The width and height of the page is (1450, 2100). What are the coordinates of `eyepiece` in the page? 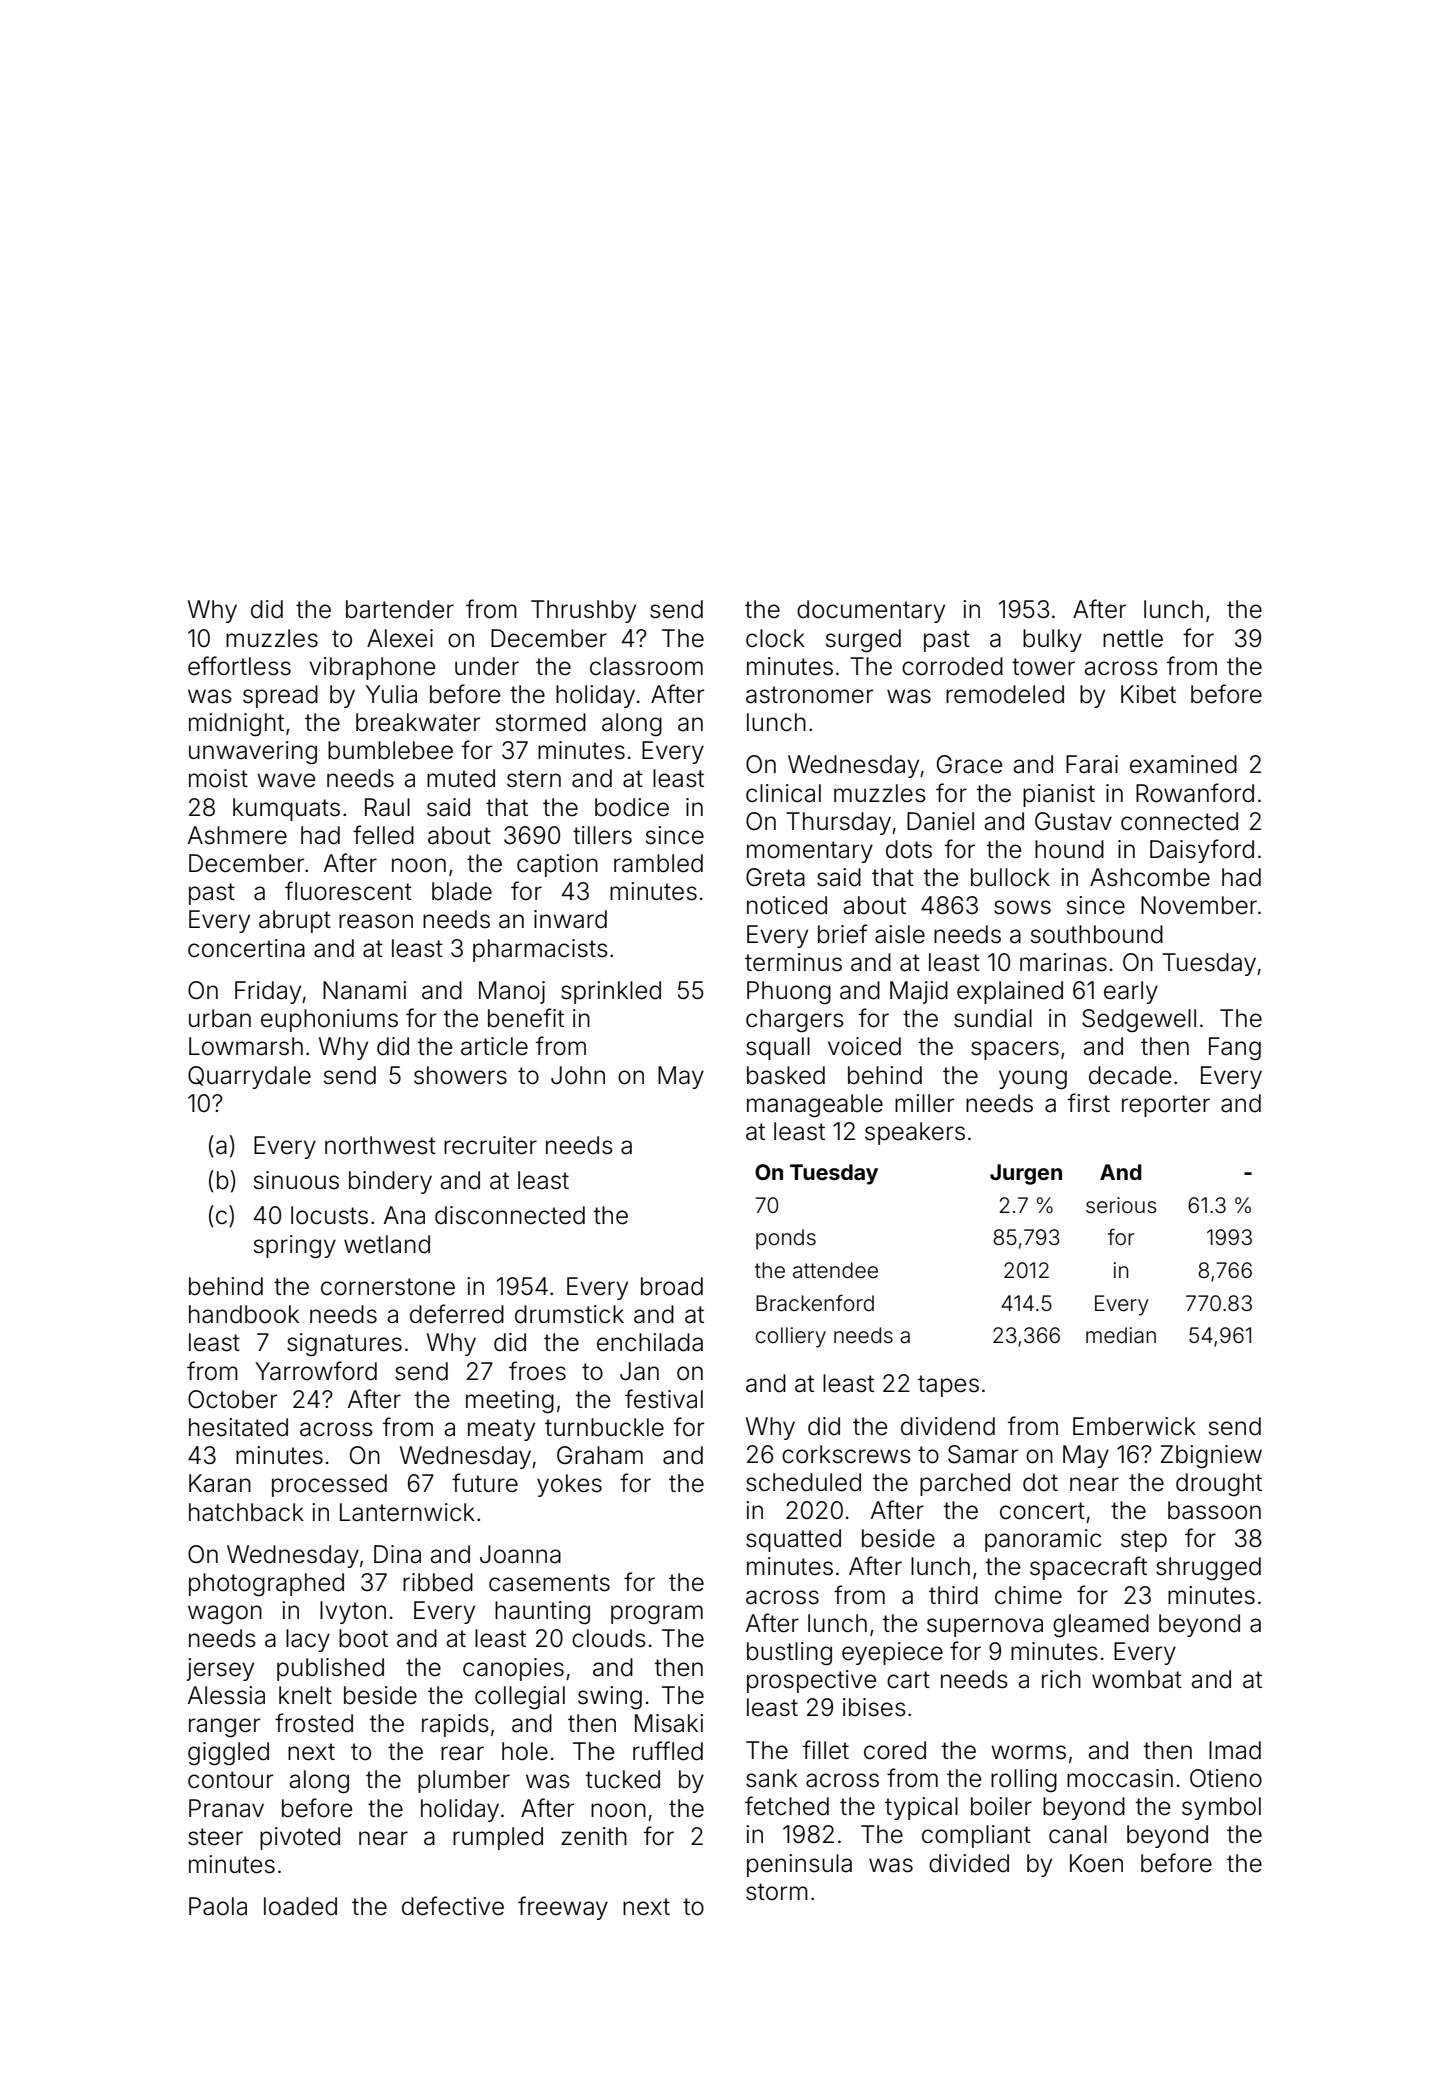 It's located at (892, 1653).
